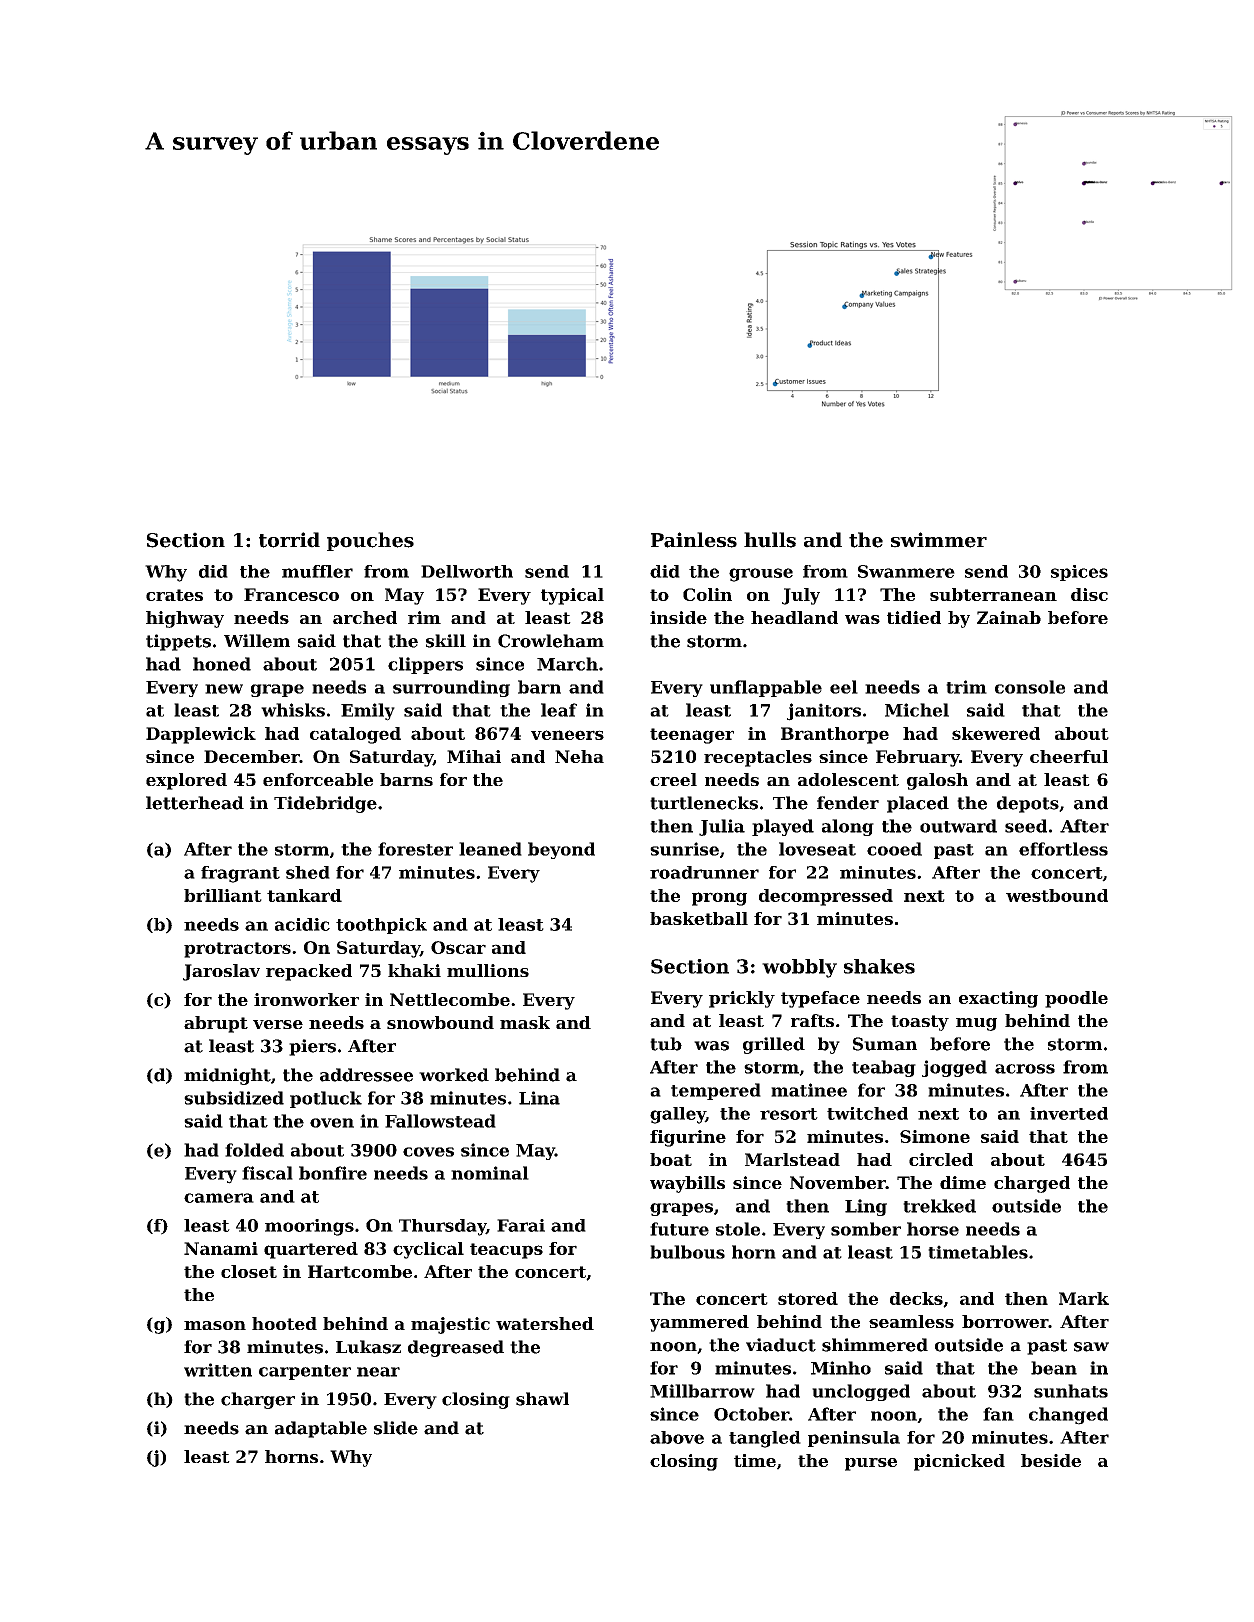 This screenshot has width=1254, height=1622. I want to click on mason, so click(215, 1325).
